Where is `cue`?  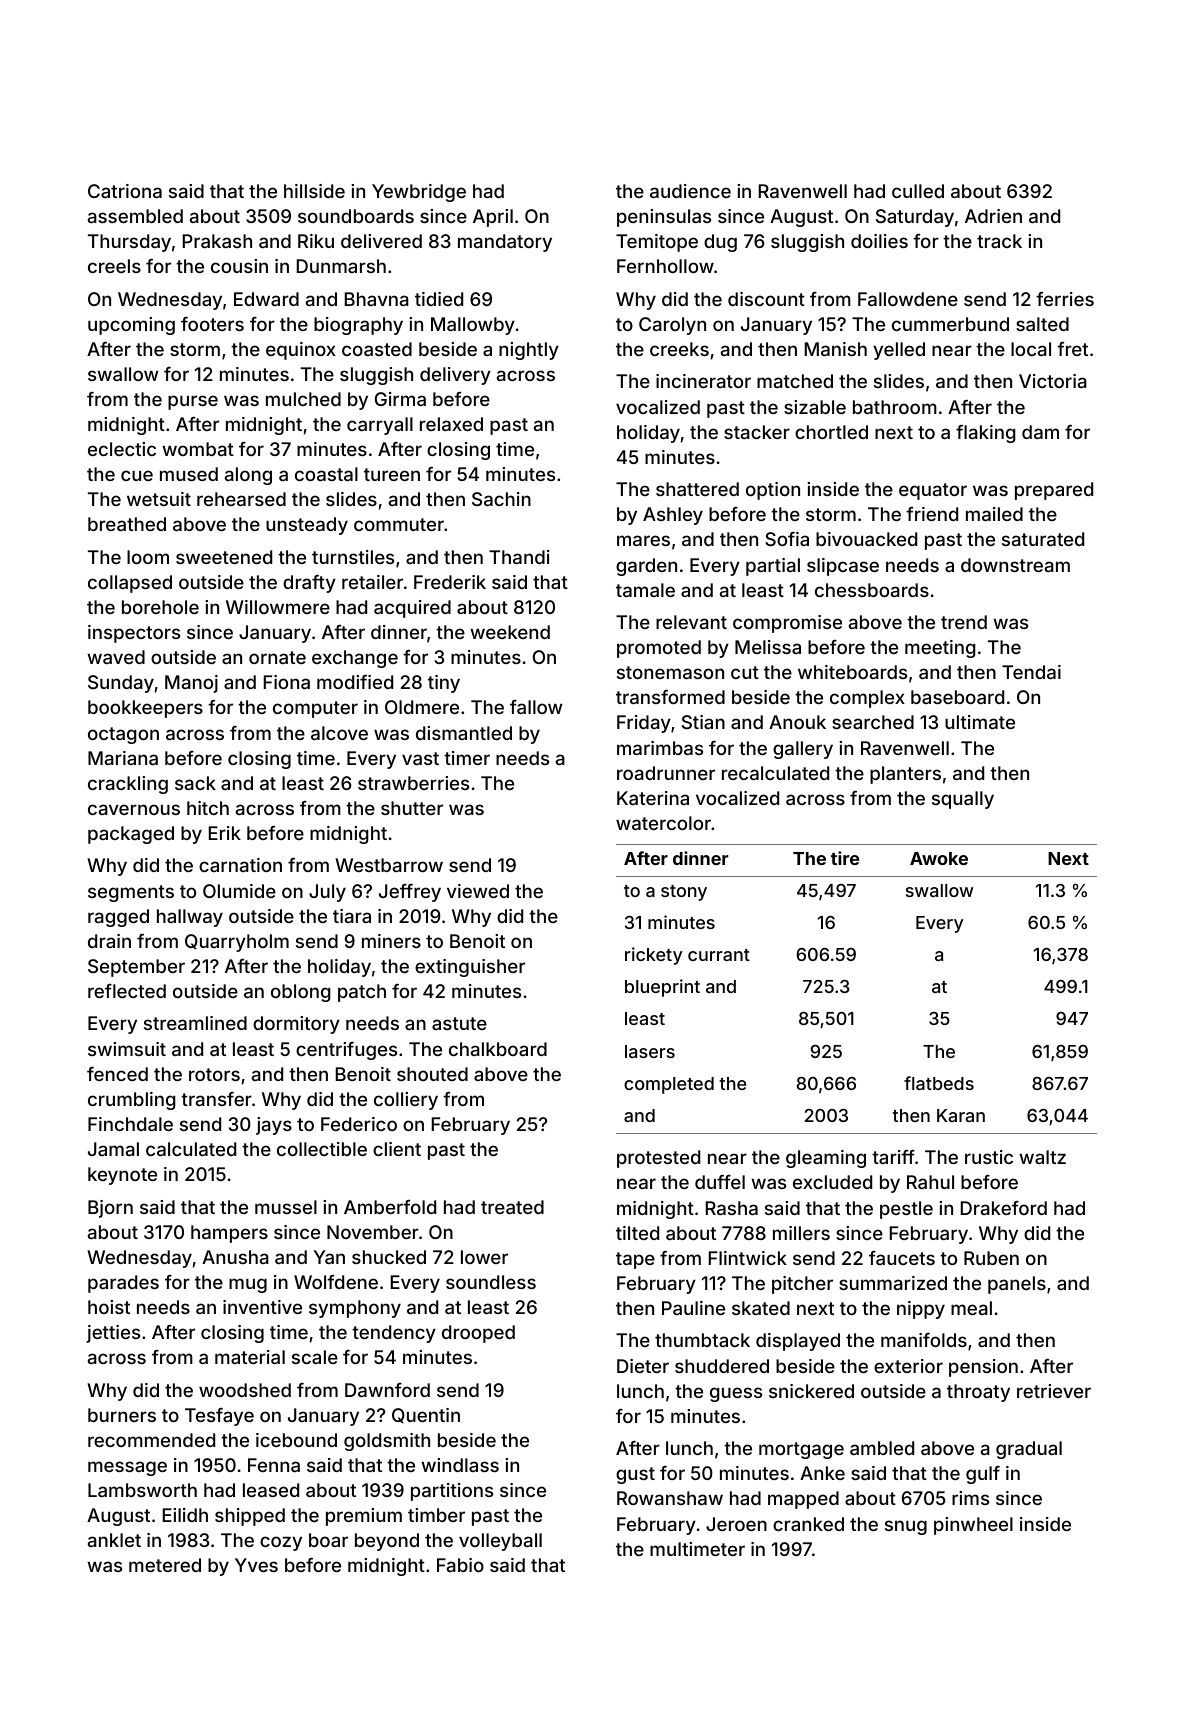
cue is located at coordinates (137, 475).
